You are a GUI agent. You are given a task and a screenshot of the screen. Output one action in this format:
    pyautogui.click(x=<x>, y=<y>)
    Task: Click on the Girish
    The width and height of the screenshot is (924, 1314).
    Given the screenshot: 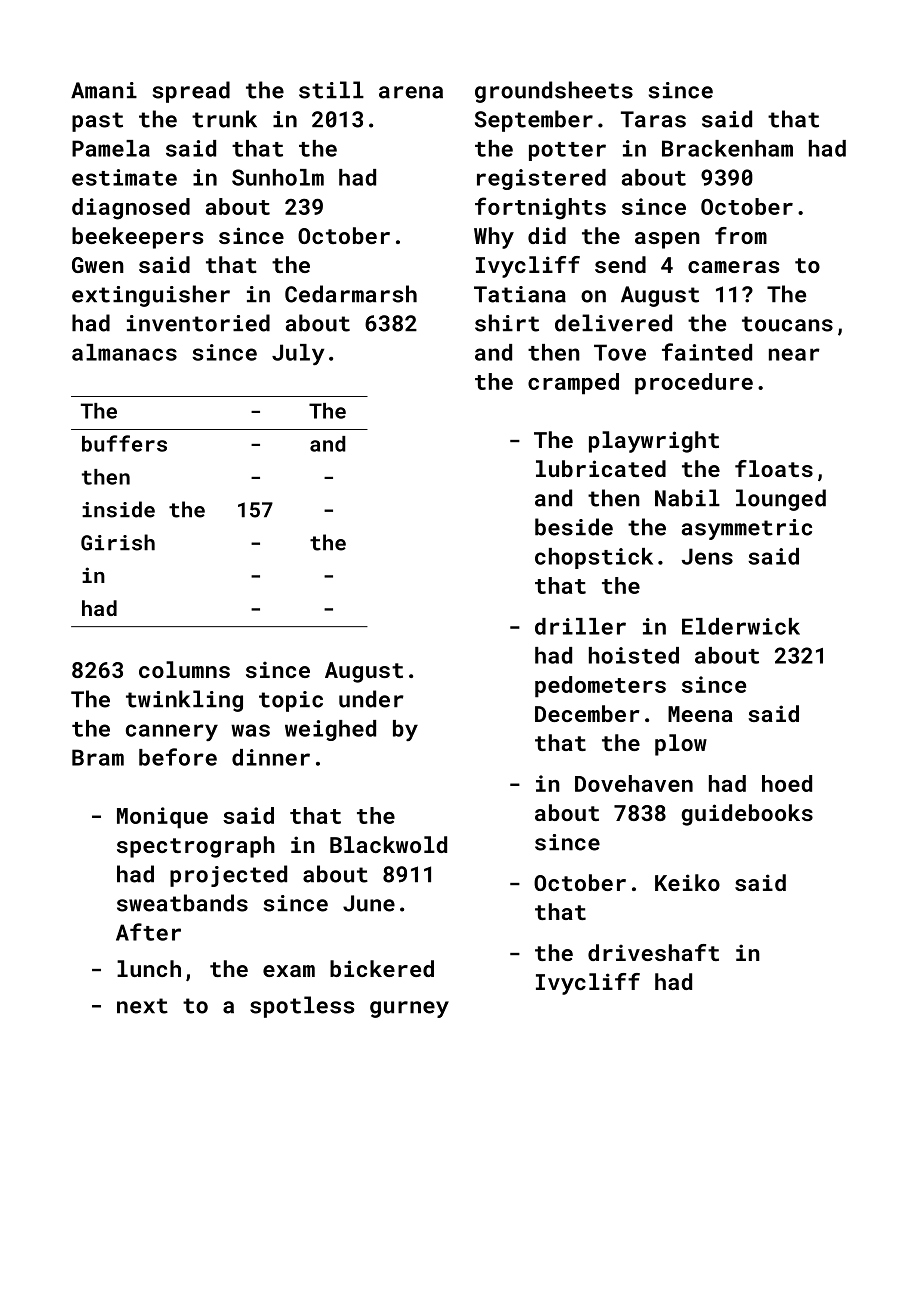 What is the action you would take?
    pyautogui.click(x=118, y=542)
